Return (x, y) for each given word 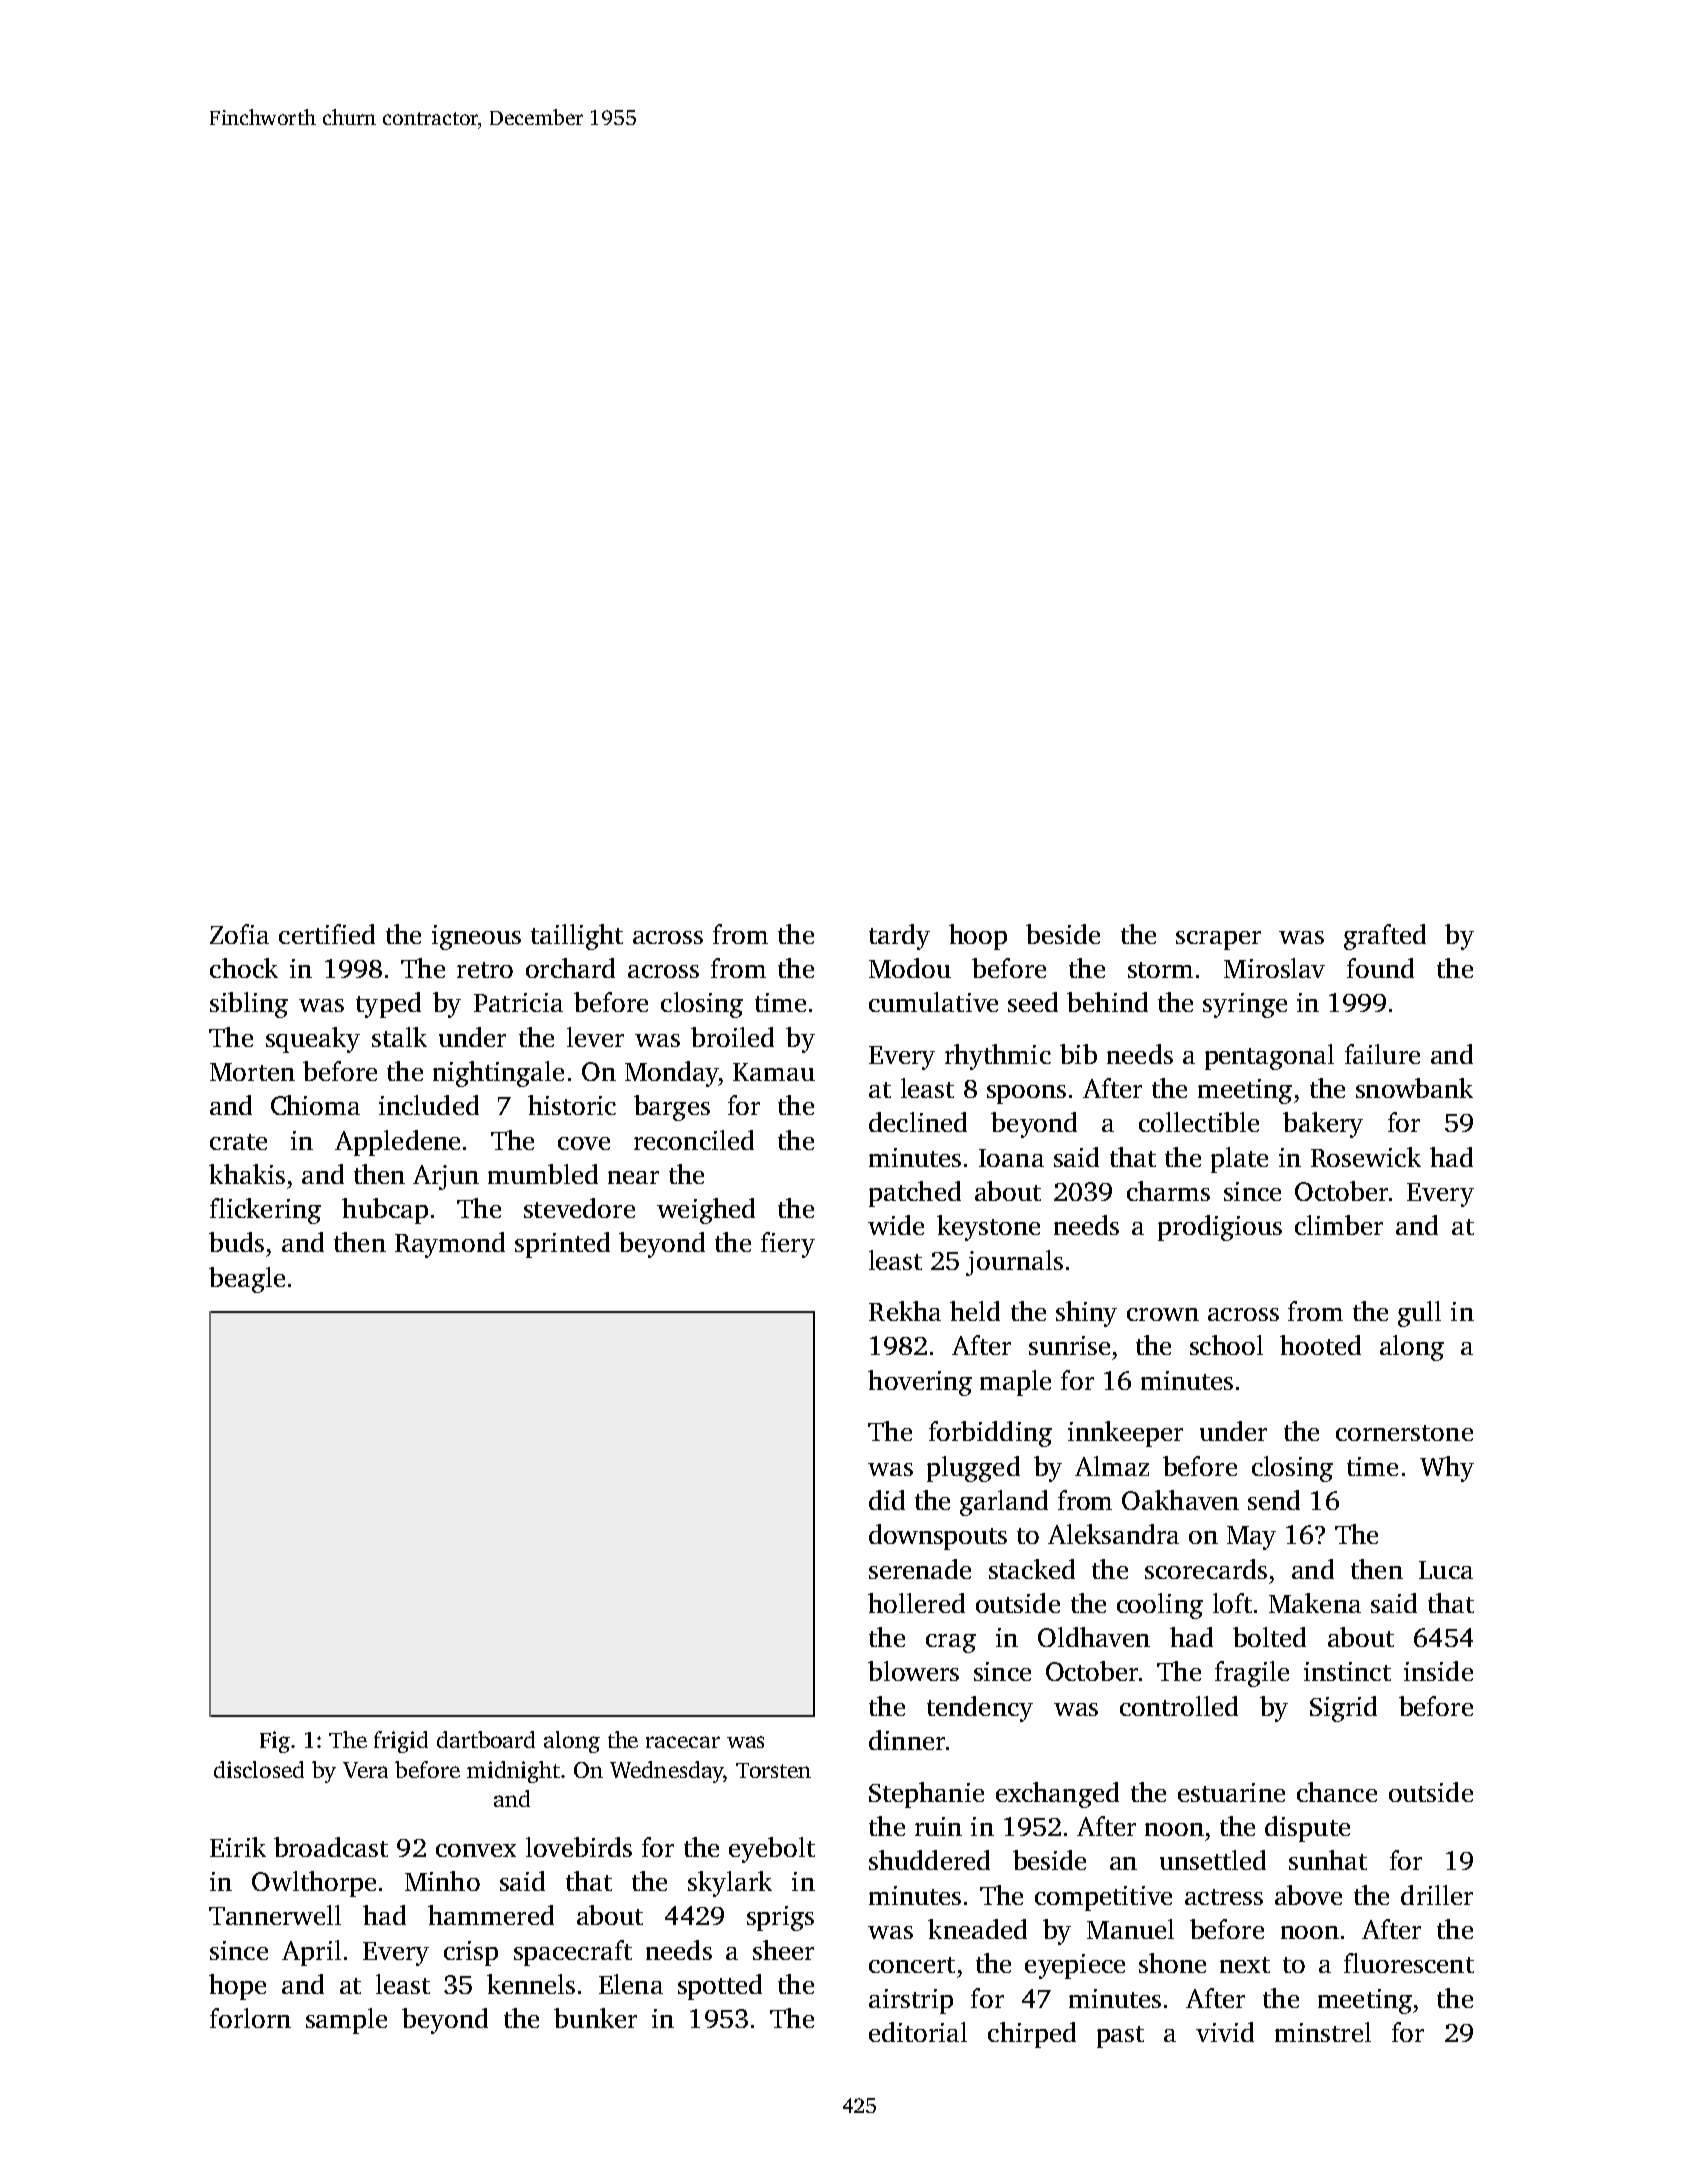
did (887, 1500)
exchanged (1057, 1795)
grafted (1385, 937)
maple (1015, 1383)
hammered (491, 1915)
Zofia (239, 934)
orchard (570, 968)
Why (1447, 1469)
